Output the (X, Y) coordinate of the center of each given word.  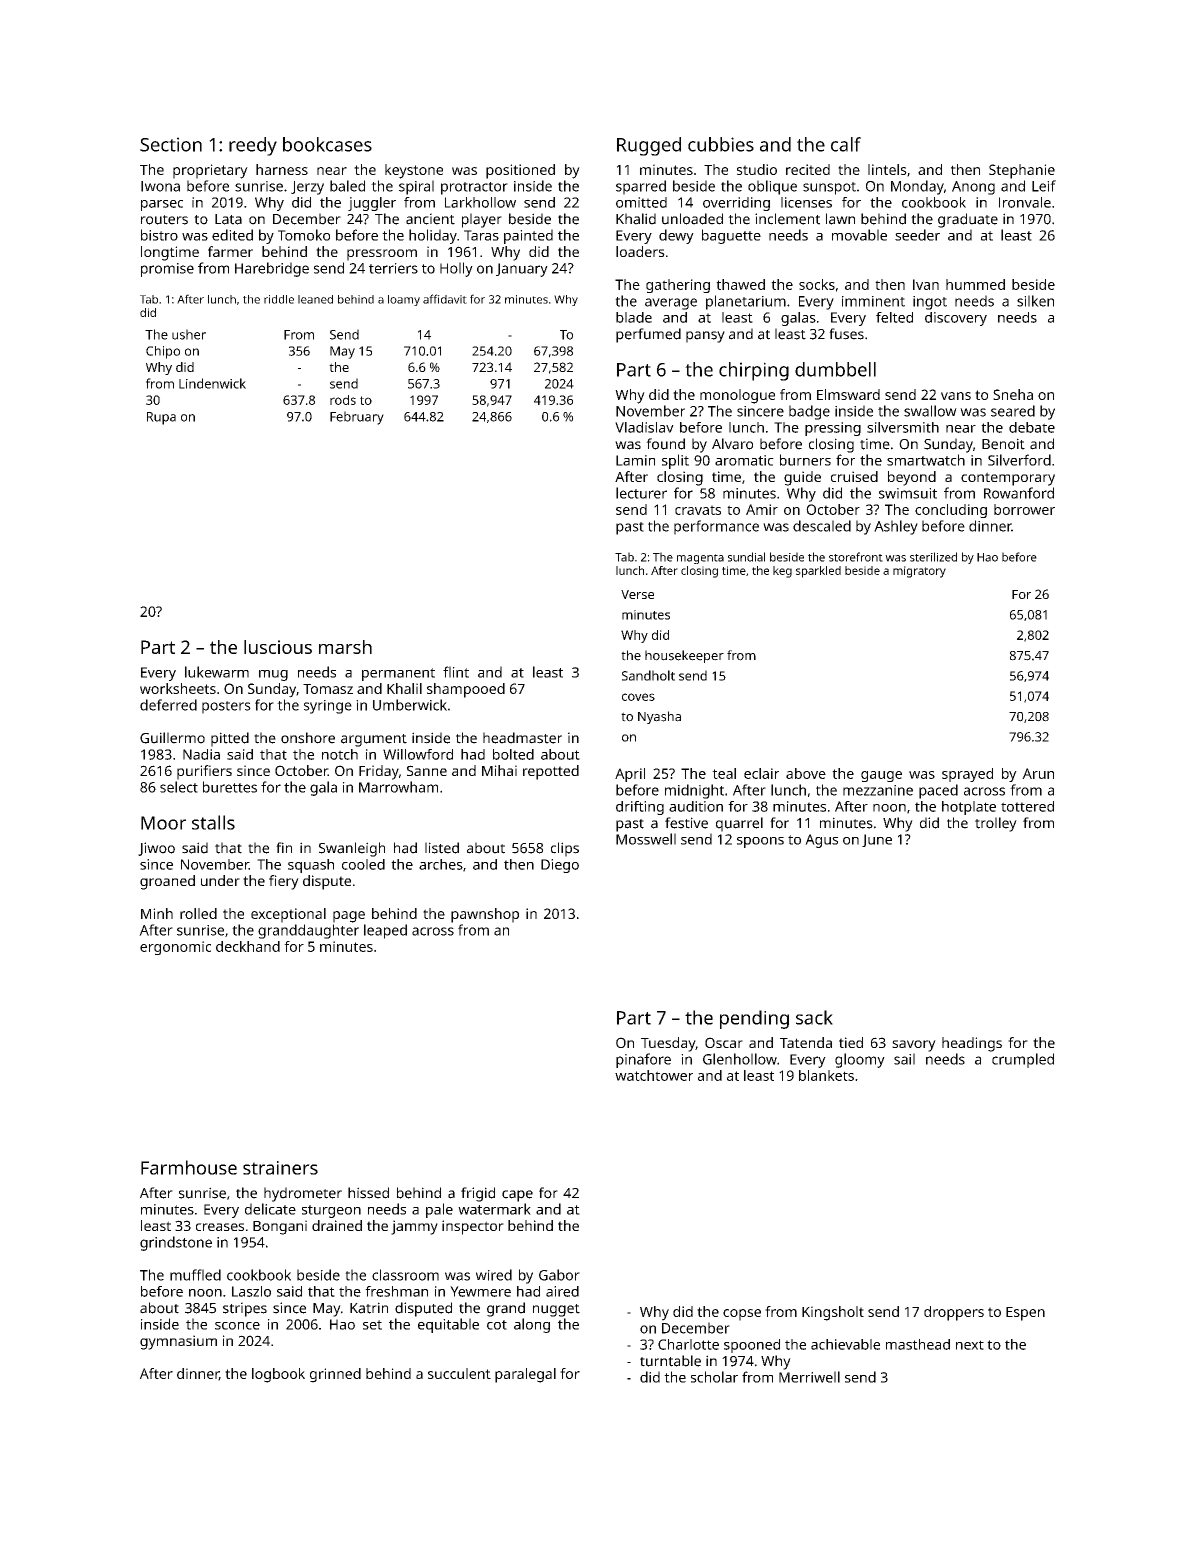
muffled (195, 1275)
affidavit (445, 299)
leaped (385, 931)
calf (846, 144)
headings (972, 1044)
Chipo (163, 352)
